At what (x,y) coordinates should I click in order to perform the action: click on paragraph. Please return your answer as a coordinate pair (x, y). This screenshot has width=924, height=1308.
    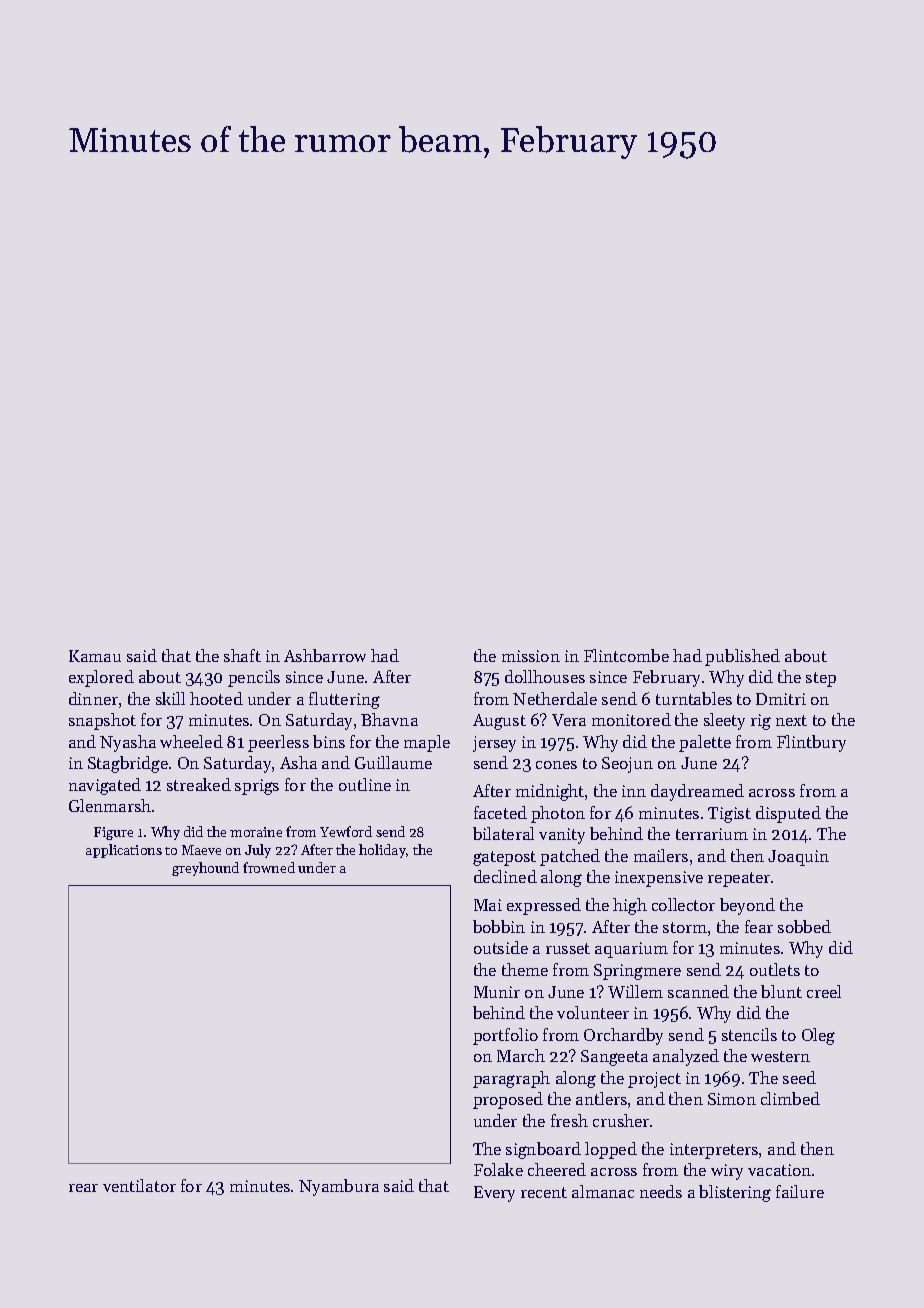
    Looking at the image, I should click on (511, 1079).
